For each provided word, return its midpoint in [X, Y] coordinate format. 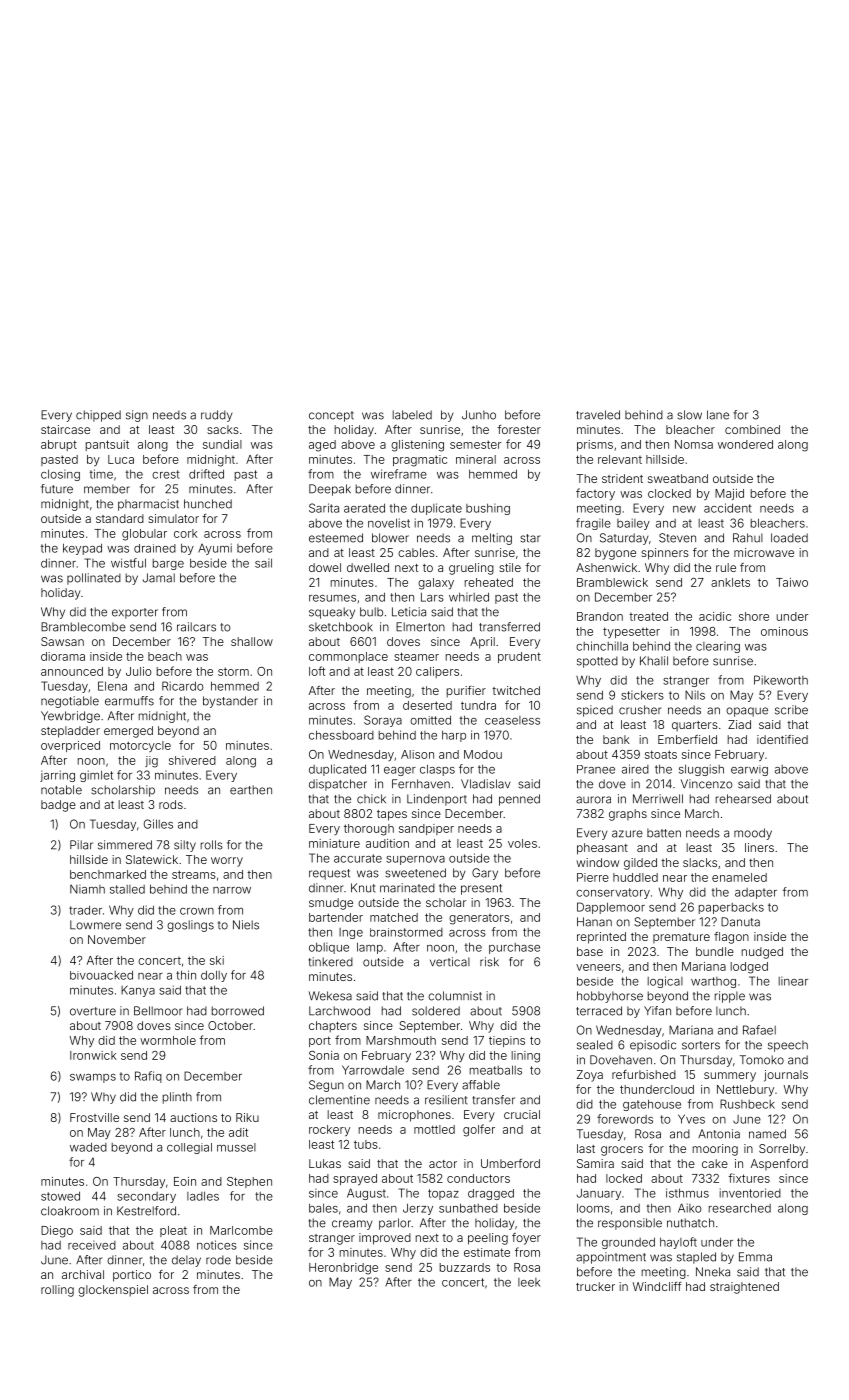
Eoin [185, 1181]
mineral [476, 459]
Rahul [748, 538]
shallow [252, 641]
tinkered [330, 962]
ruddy [217, 416]
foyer [526, 1239]
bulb [371, 612]
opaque [747, 712]
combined [752, 429]
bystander [230, 702]
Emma [755, 1257]
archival [83, 1274]
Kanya [138, 991]
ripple [730, 997]
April [482, 643]
